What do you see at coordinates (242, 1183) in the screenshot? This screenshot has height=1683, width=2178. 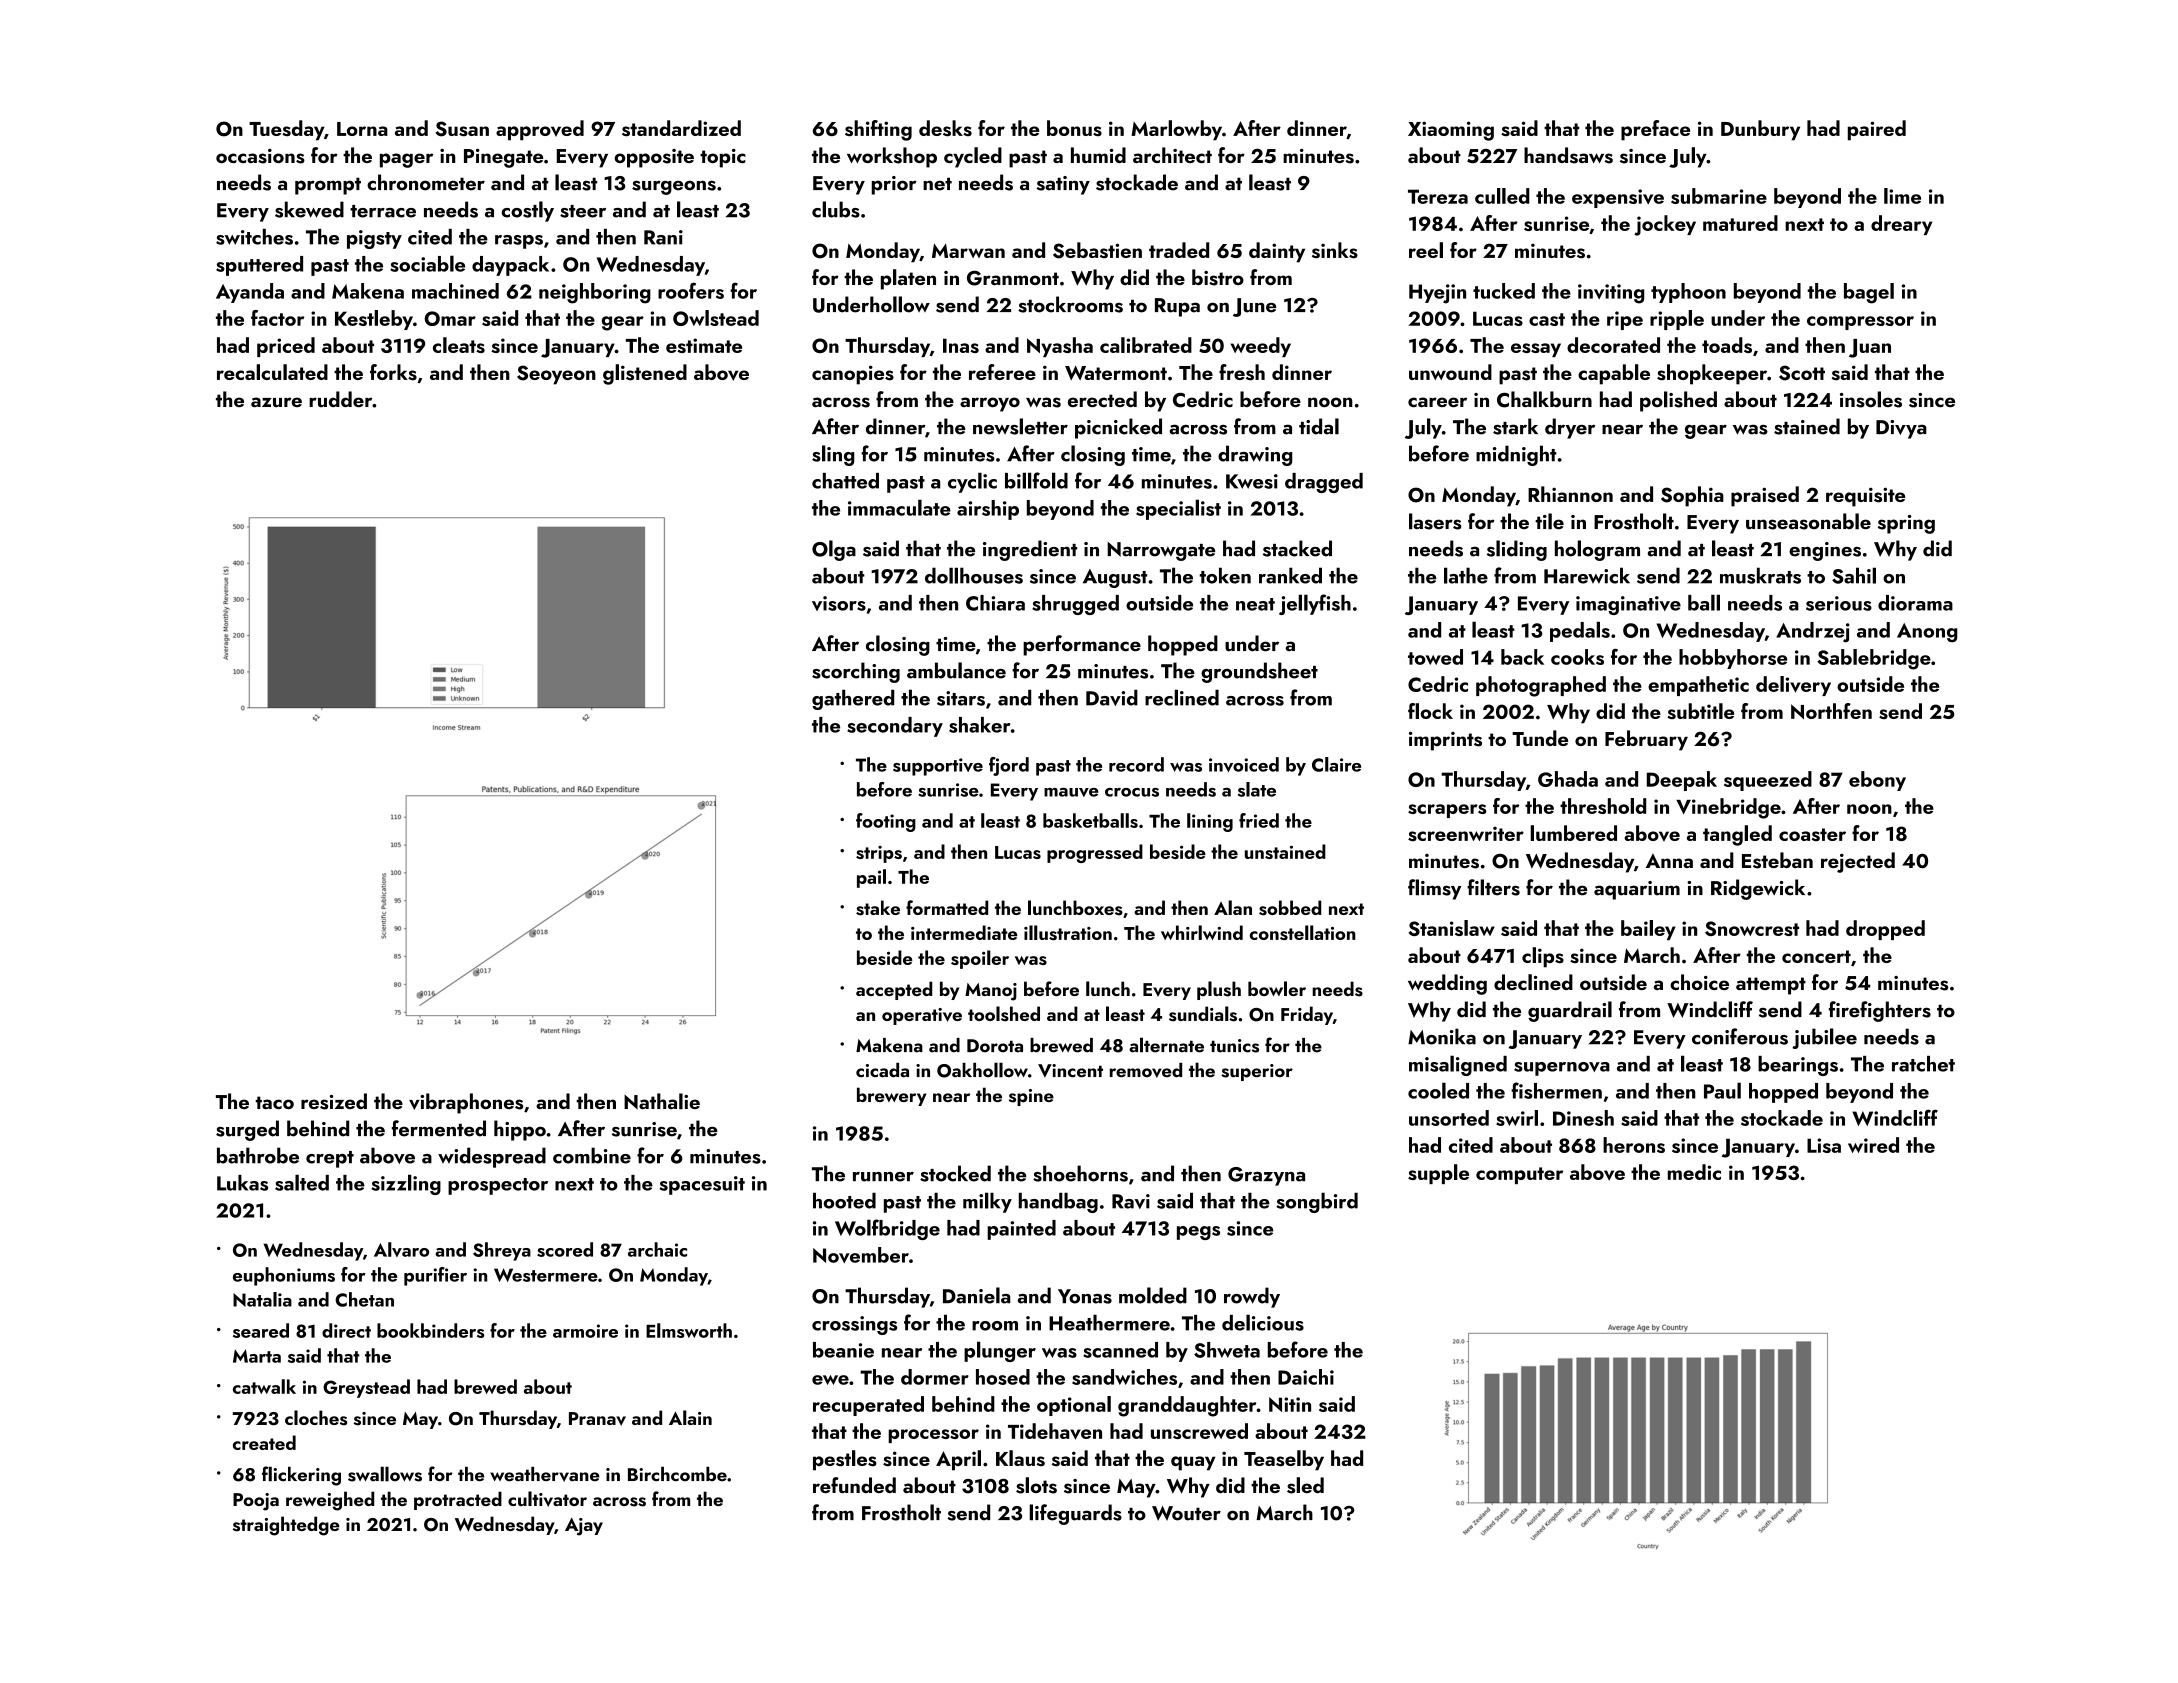 I see `Lukas` at bounding box center [242, 1183].
